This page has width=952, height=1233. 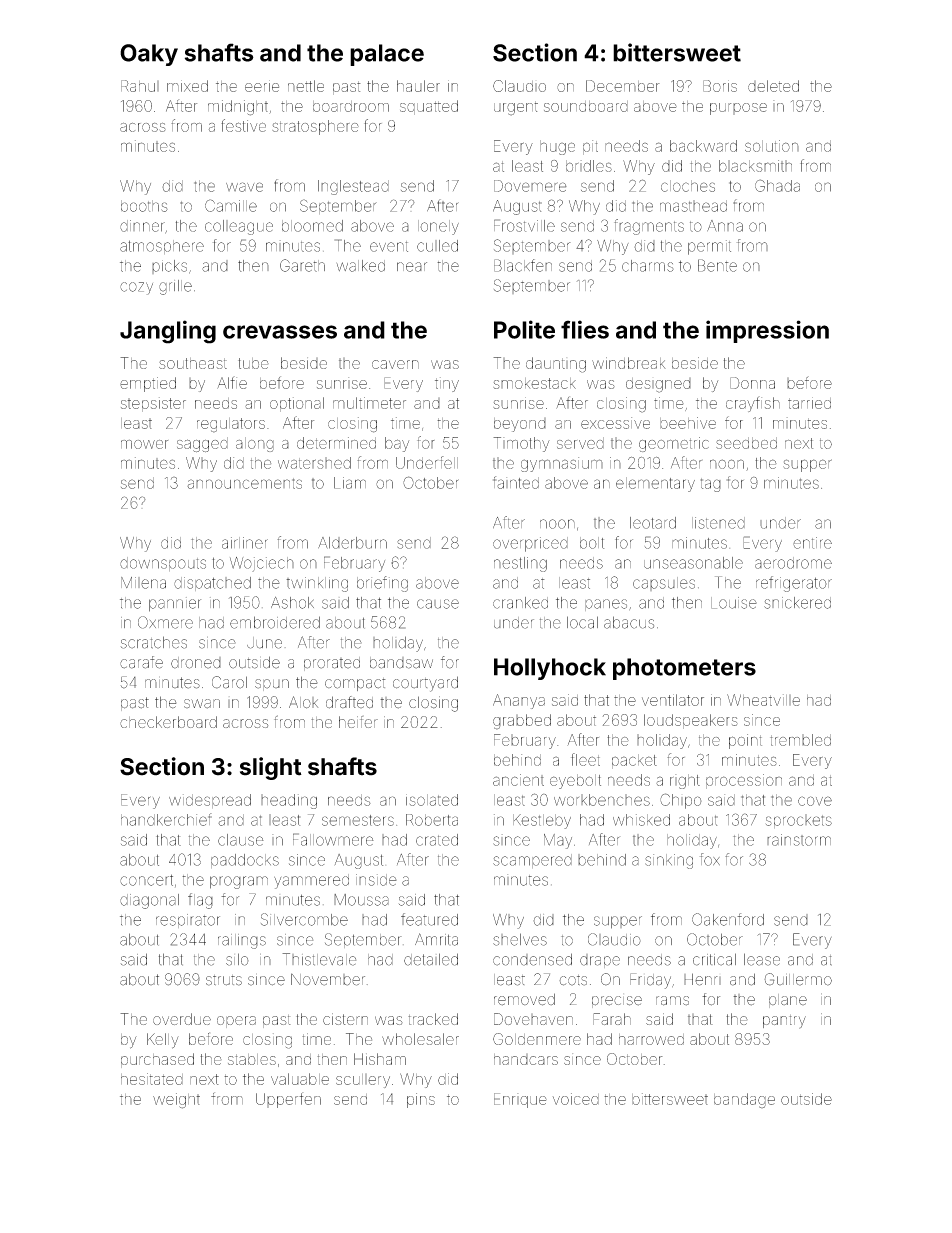 What do you see at coordinates (152, 1079) in the page?
I see `hesitated` at bounding box center [152, 1079].
